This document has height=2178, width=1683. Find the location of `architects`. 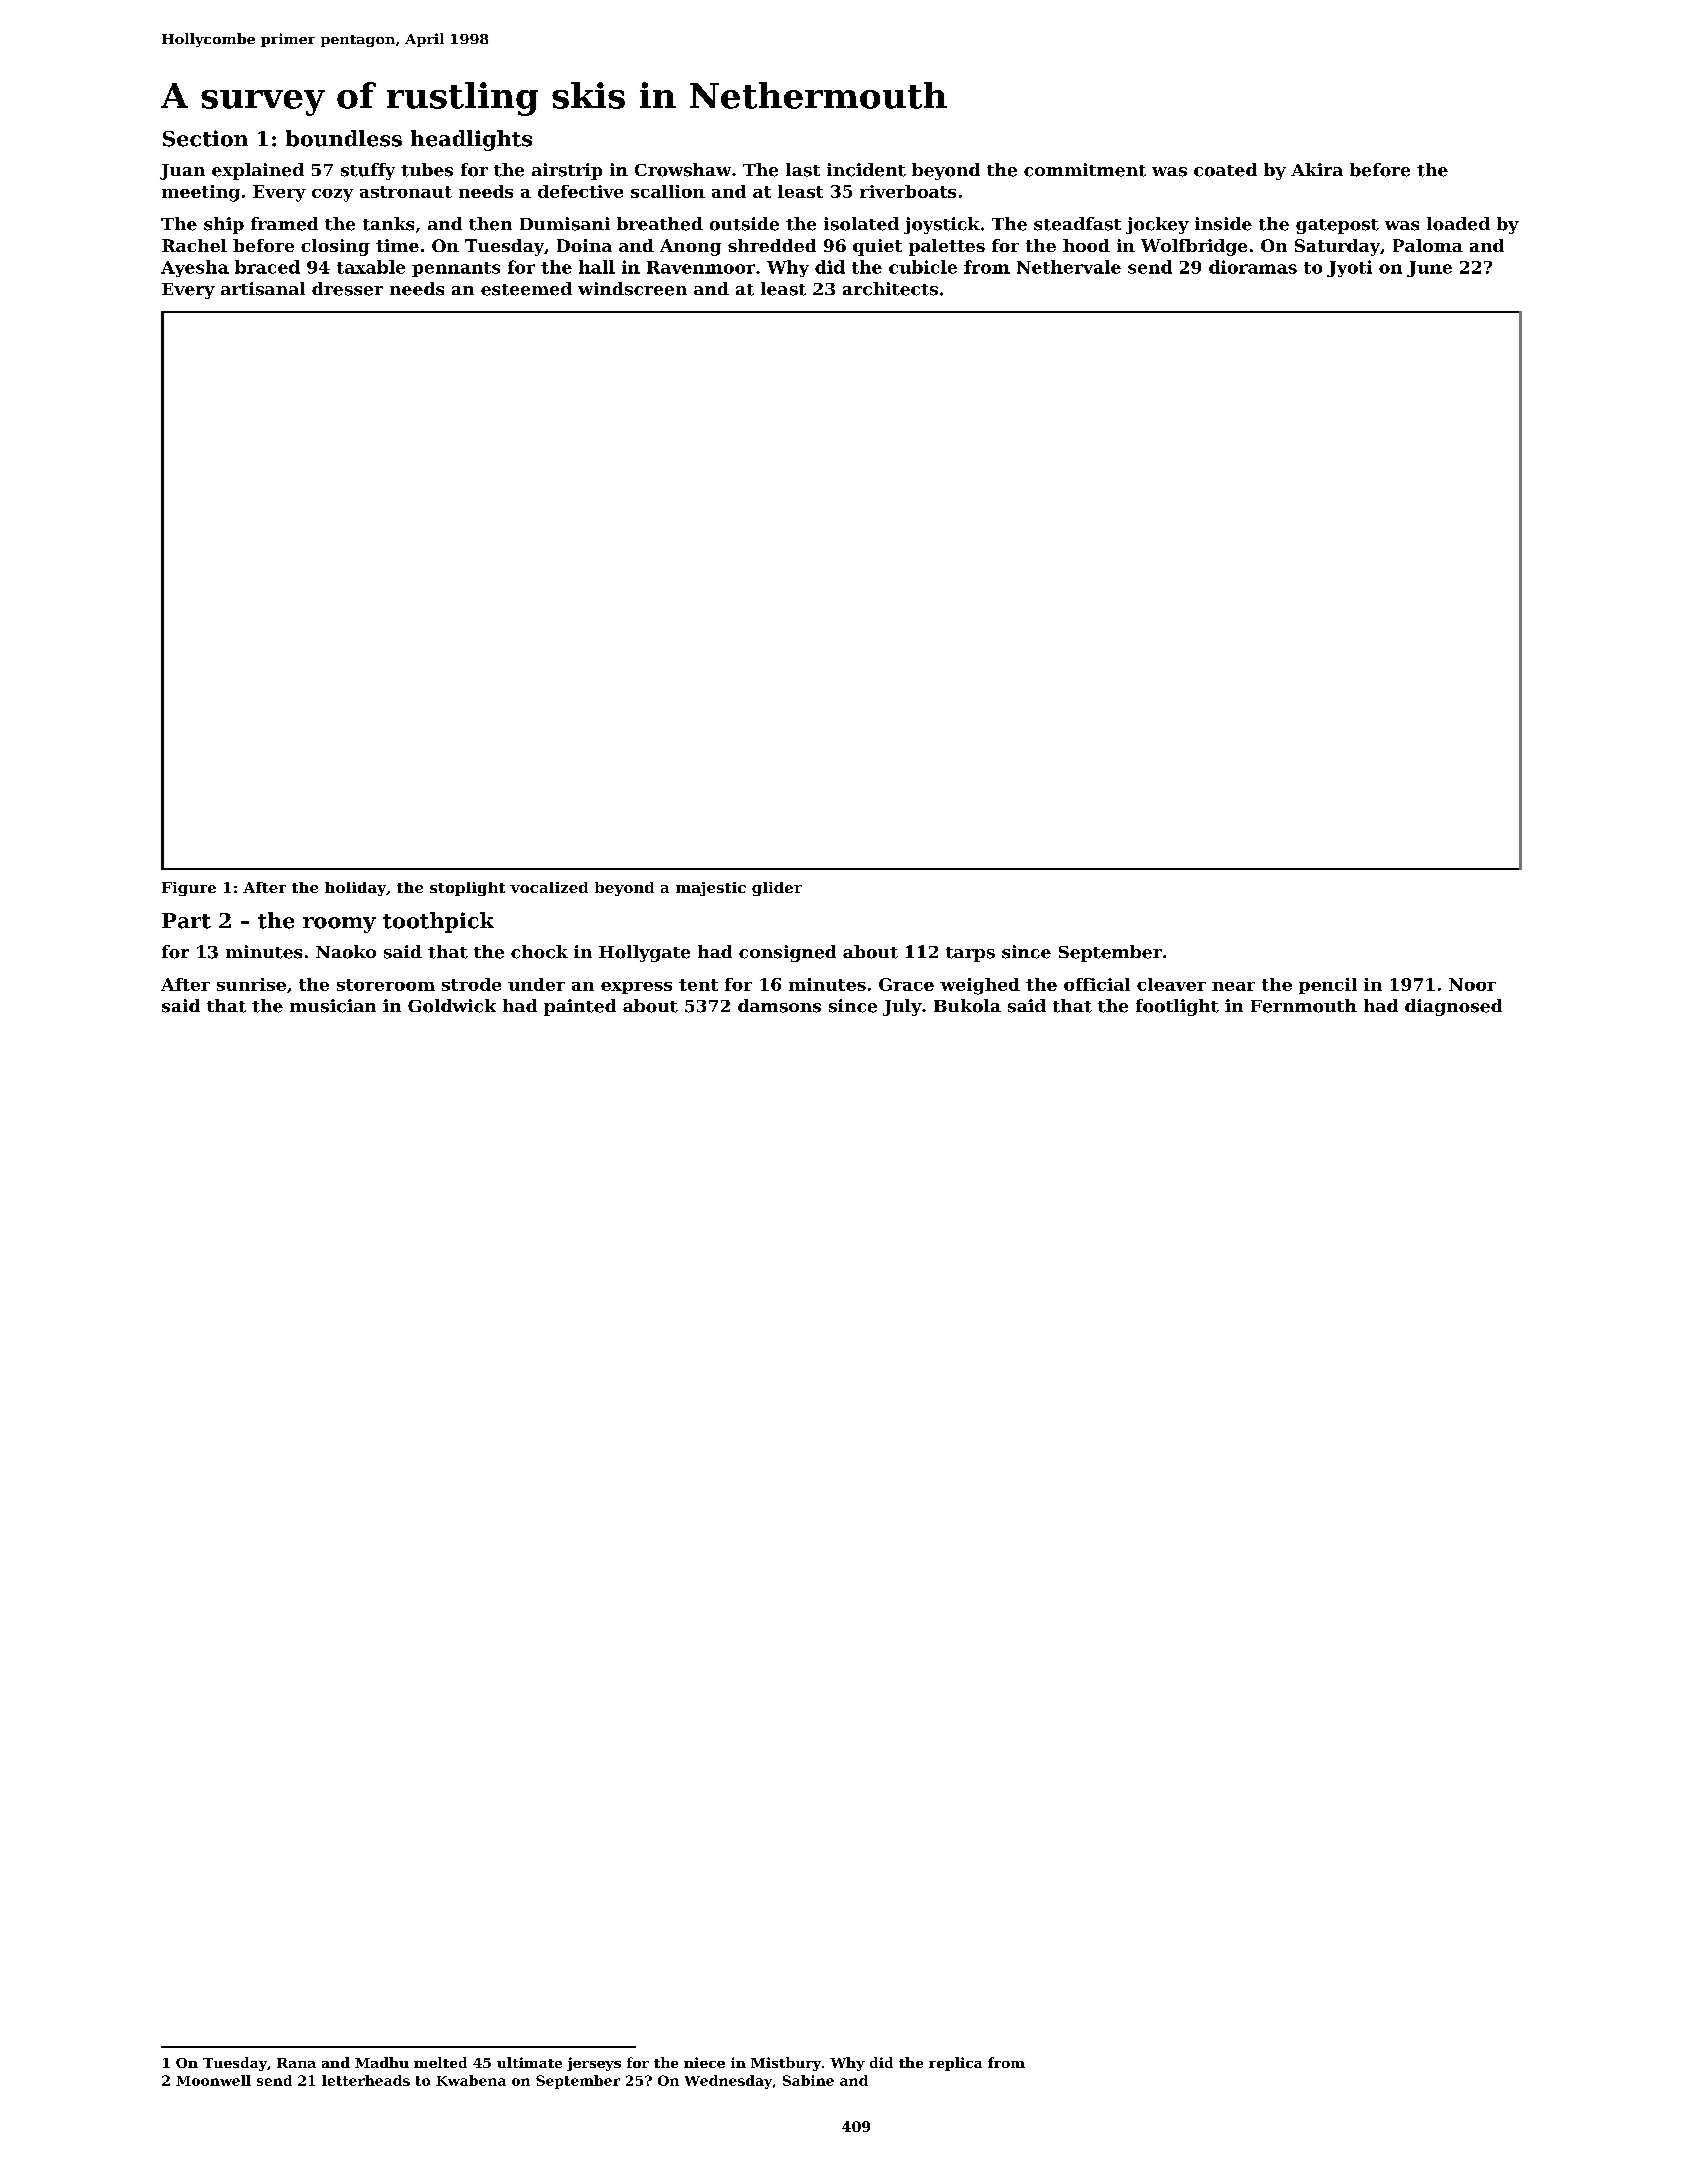

architects is located at coordinates (890, 289).
